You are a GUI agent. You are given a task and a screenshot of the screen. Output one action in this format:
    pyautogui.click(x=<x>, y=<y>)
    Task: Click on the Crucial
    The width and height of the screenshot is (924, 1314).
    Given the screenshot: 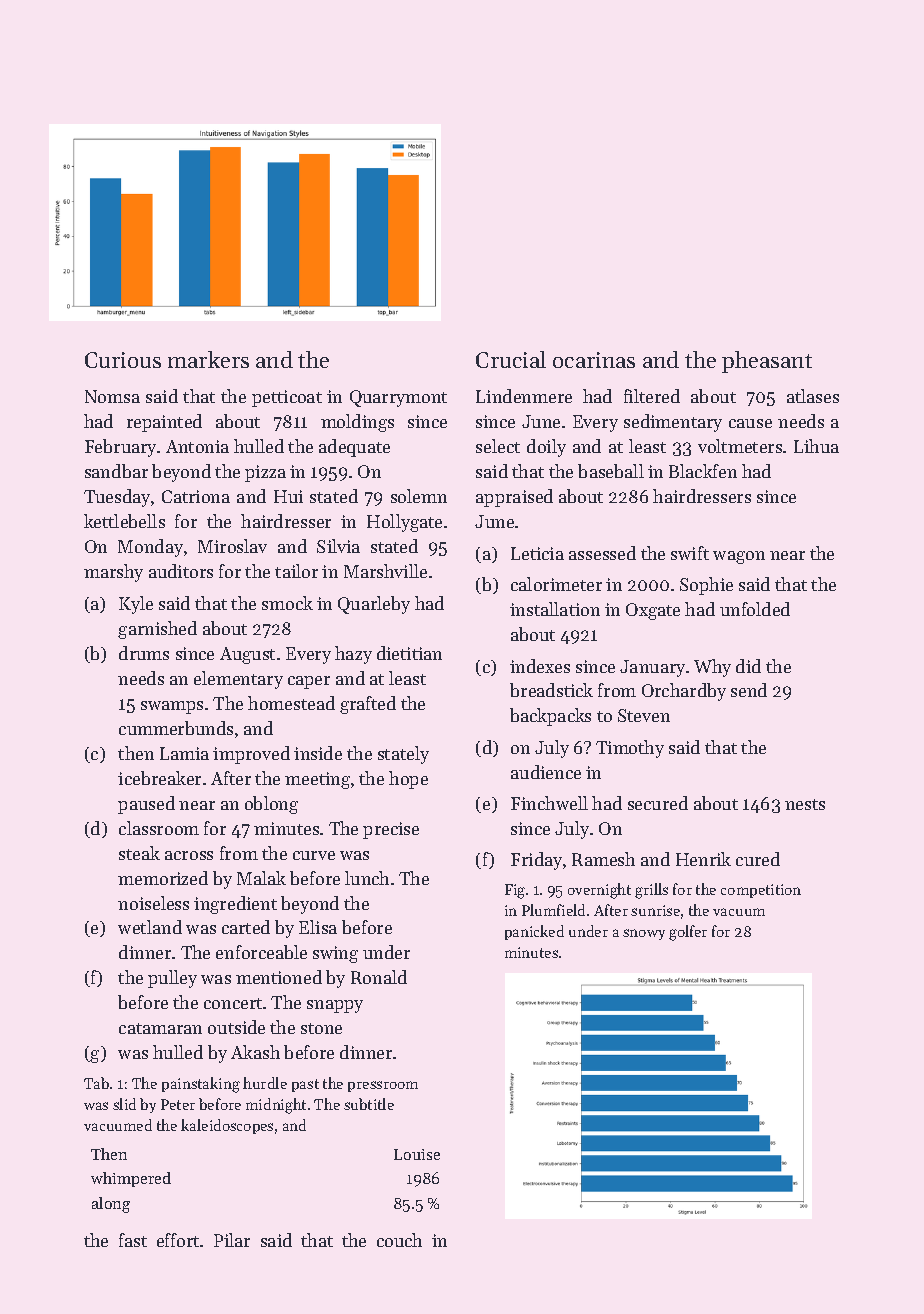 What is the action you would take?
    pyautogui.click(x=511, y=359)
